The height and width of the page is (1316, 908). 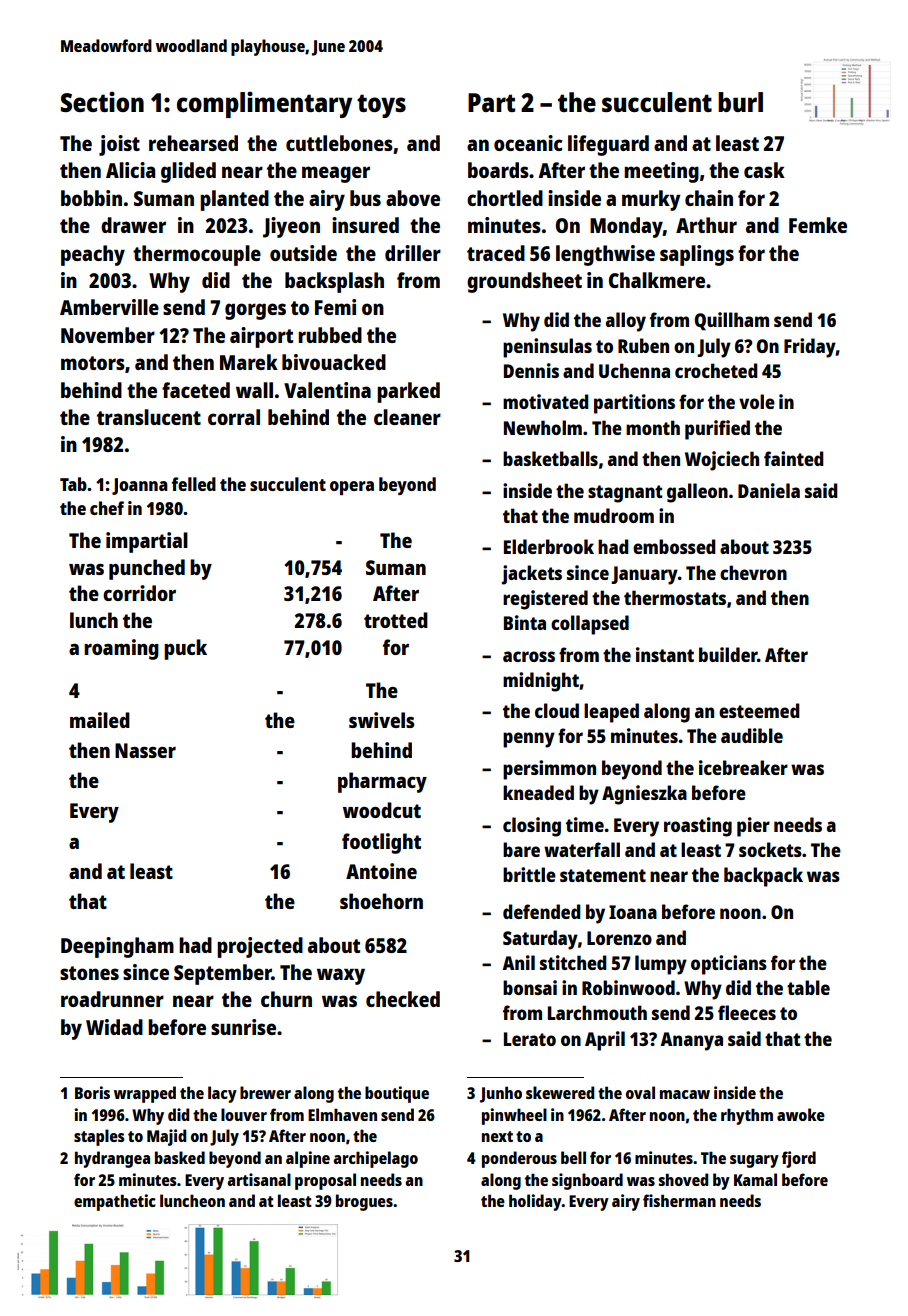 I want to click on basked, so click(x=180, y=1157).
